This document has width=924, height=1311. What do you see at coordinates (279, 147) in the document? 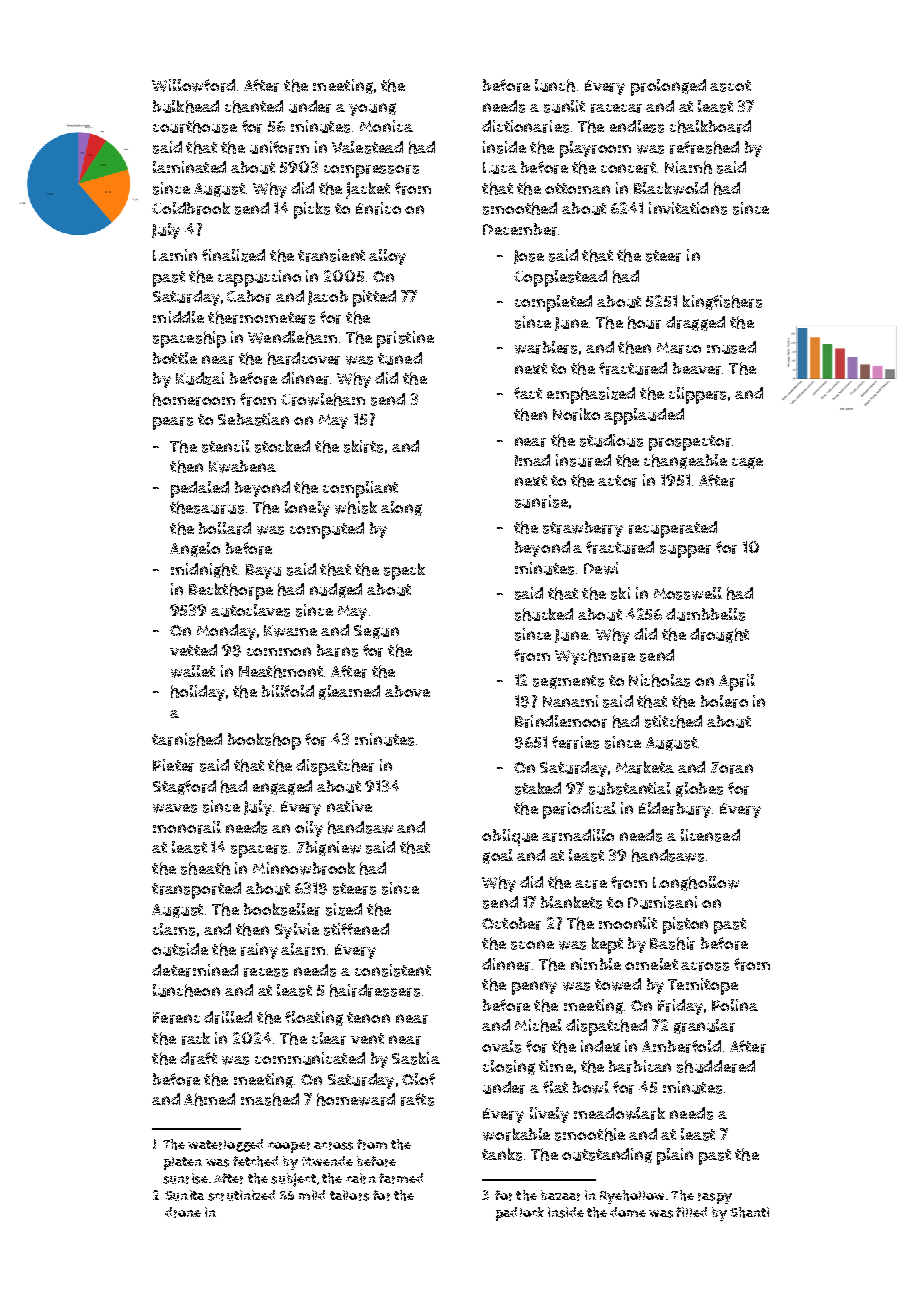
I see `uniform` at bounding box center [279, 147].
